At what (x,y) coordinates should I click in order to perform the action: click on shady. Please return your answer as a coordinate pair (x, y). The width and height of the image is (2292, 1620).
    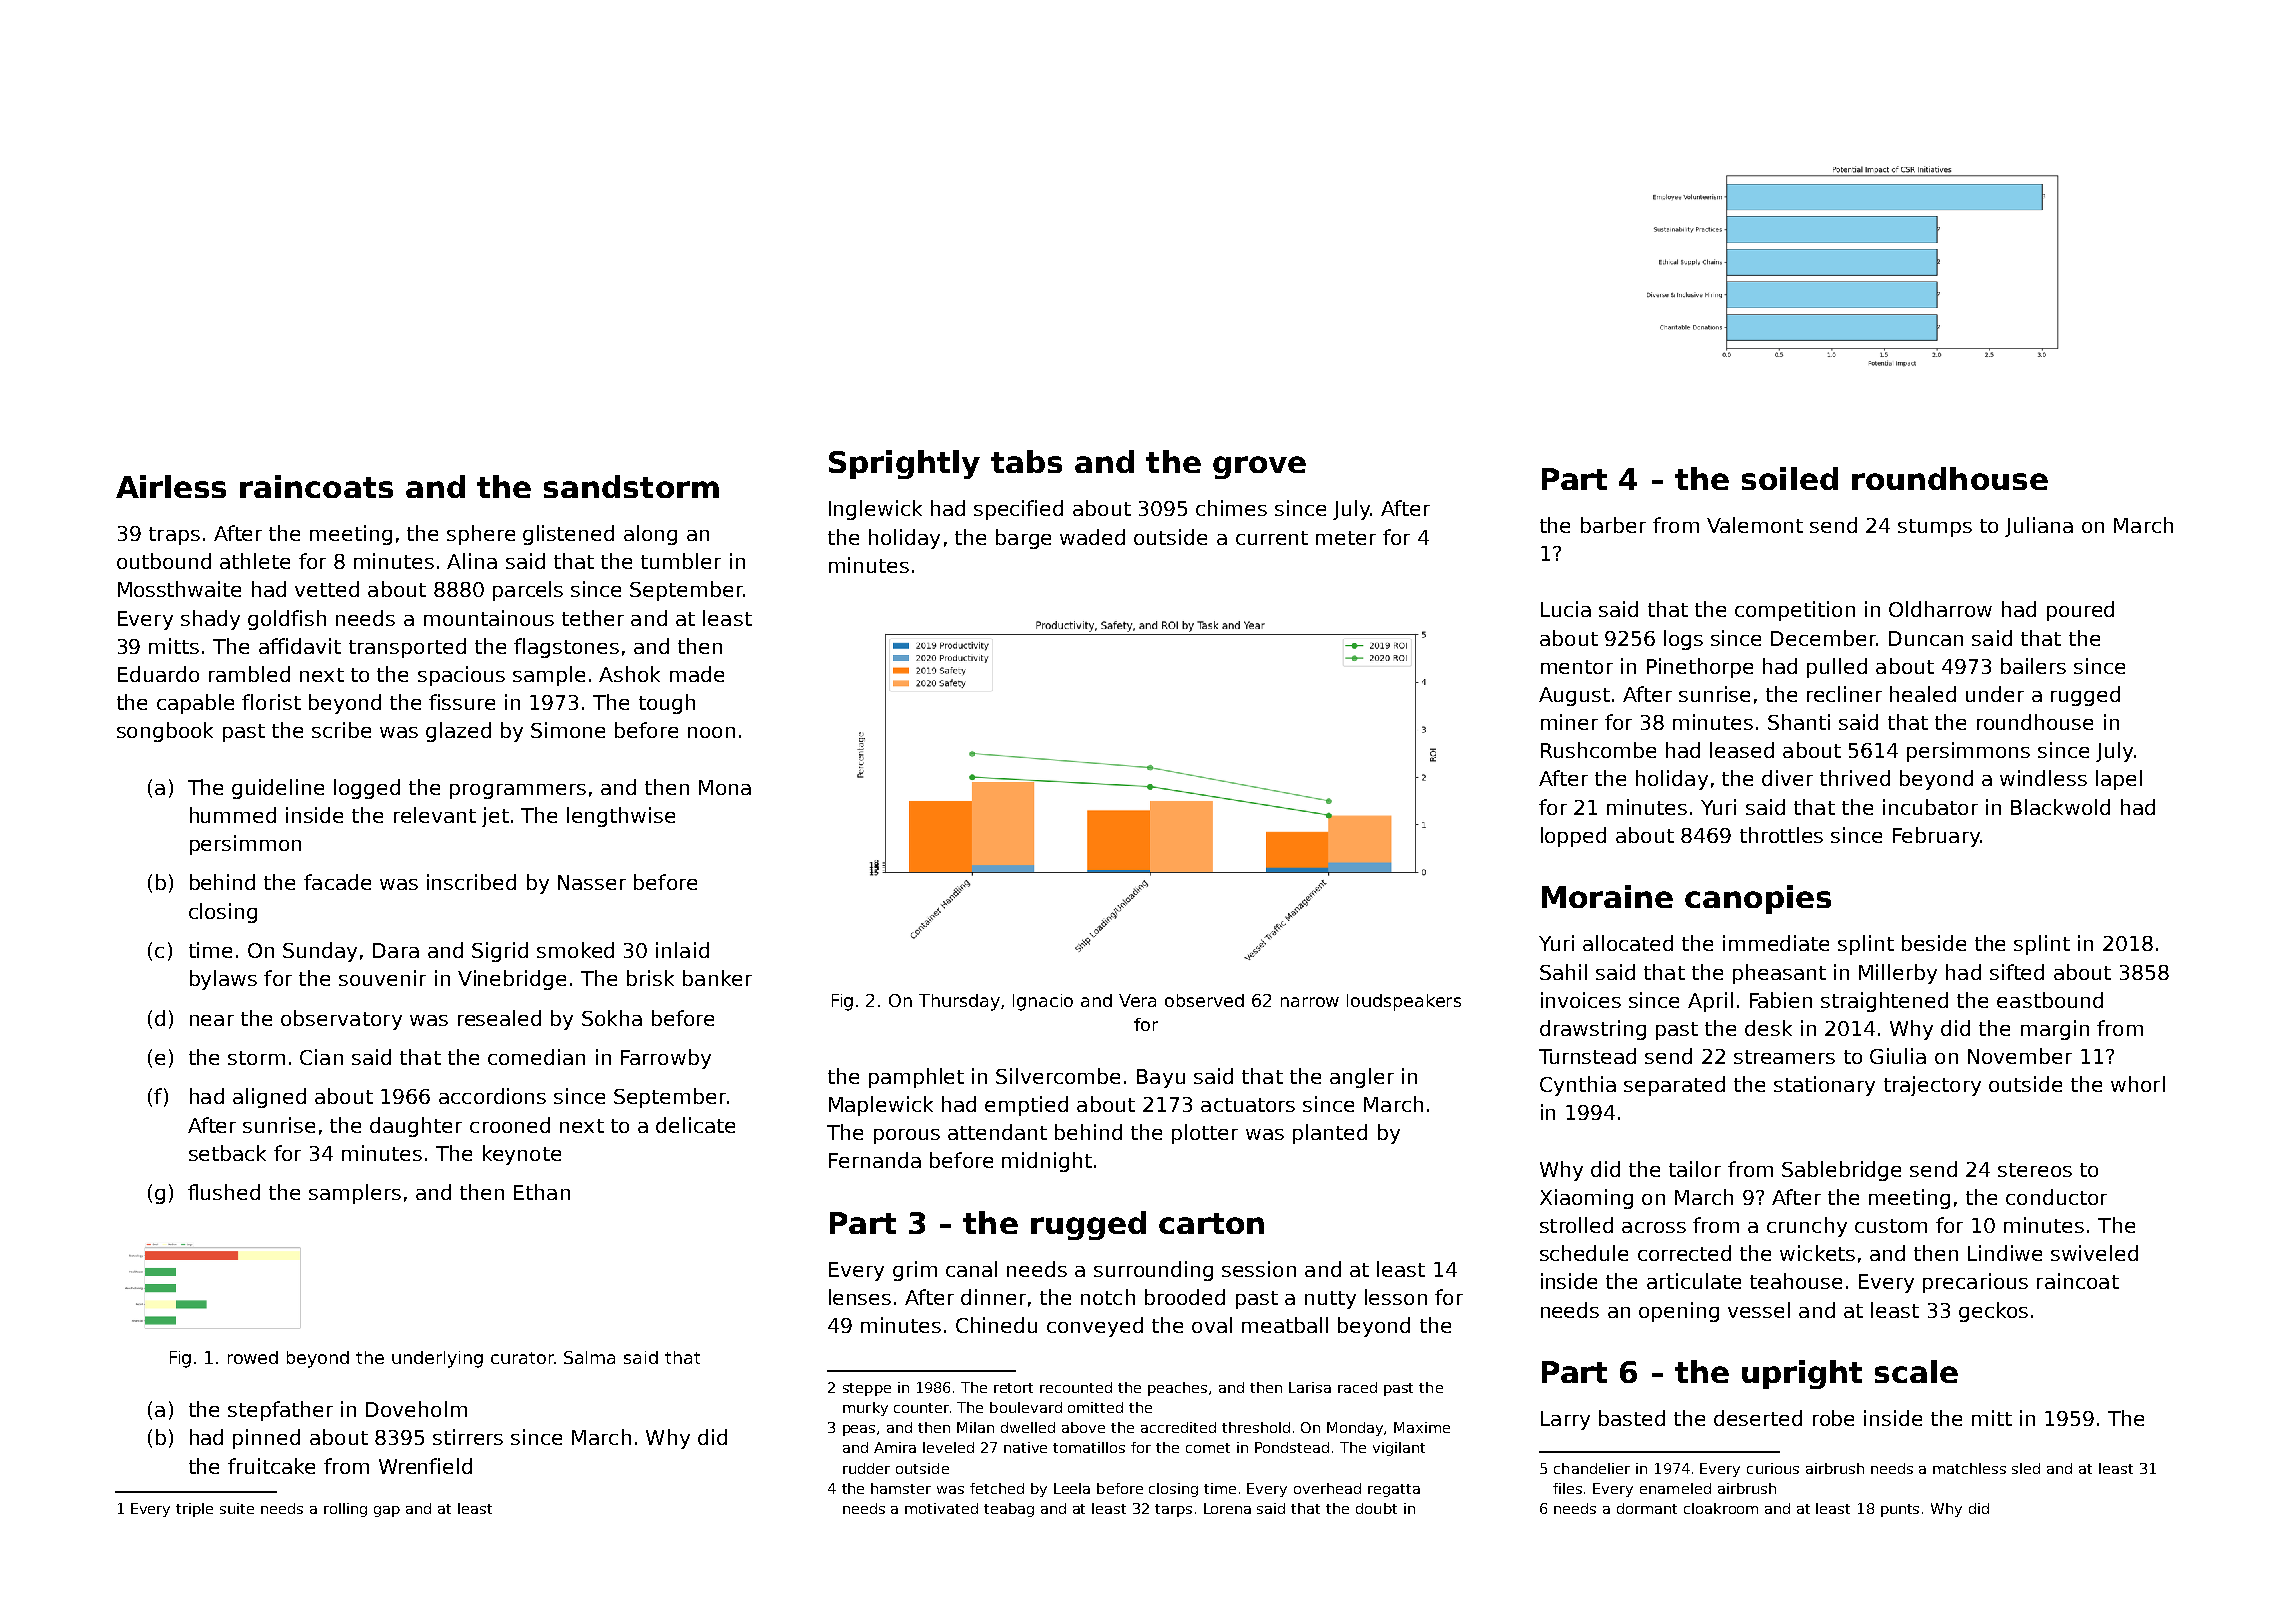
    Looking at the image, I should click on (210, 620).
